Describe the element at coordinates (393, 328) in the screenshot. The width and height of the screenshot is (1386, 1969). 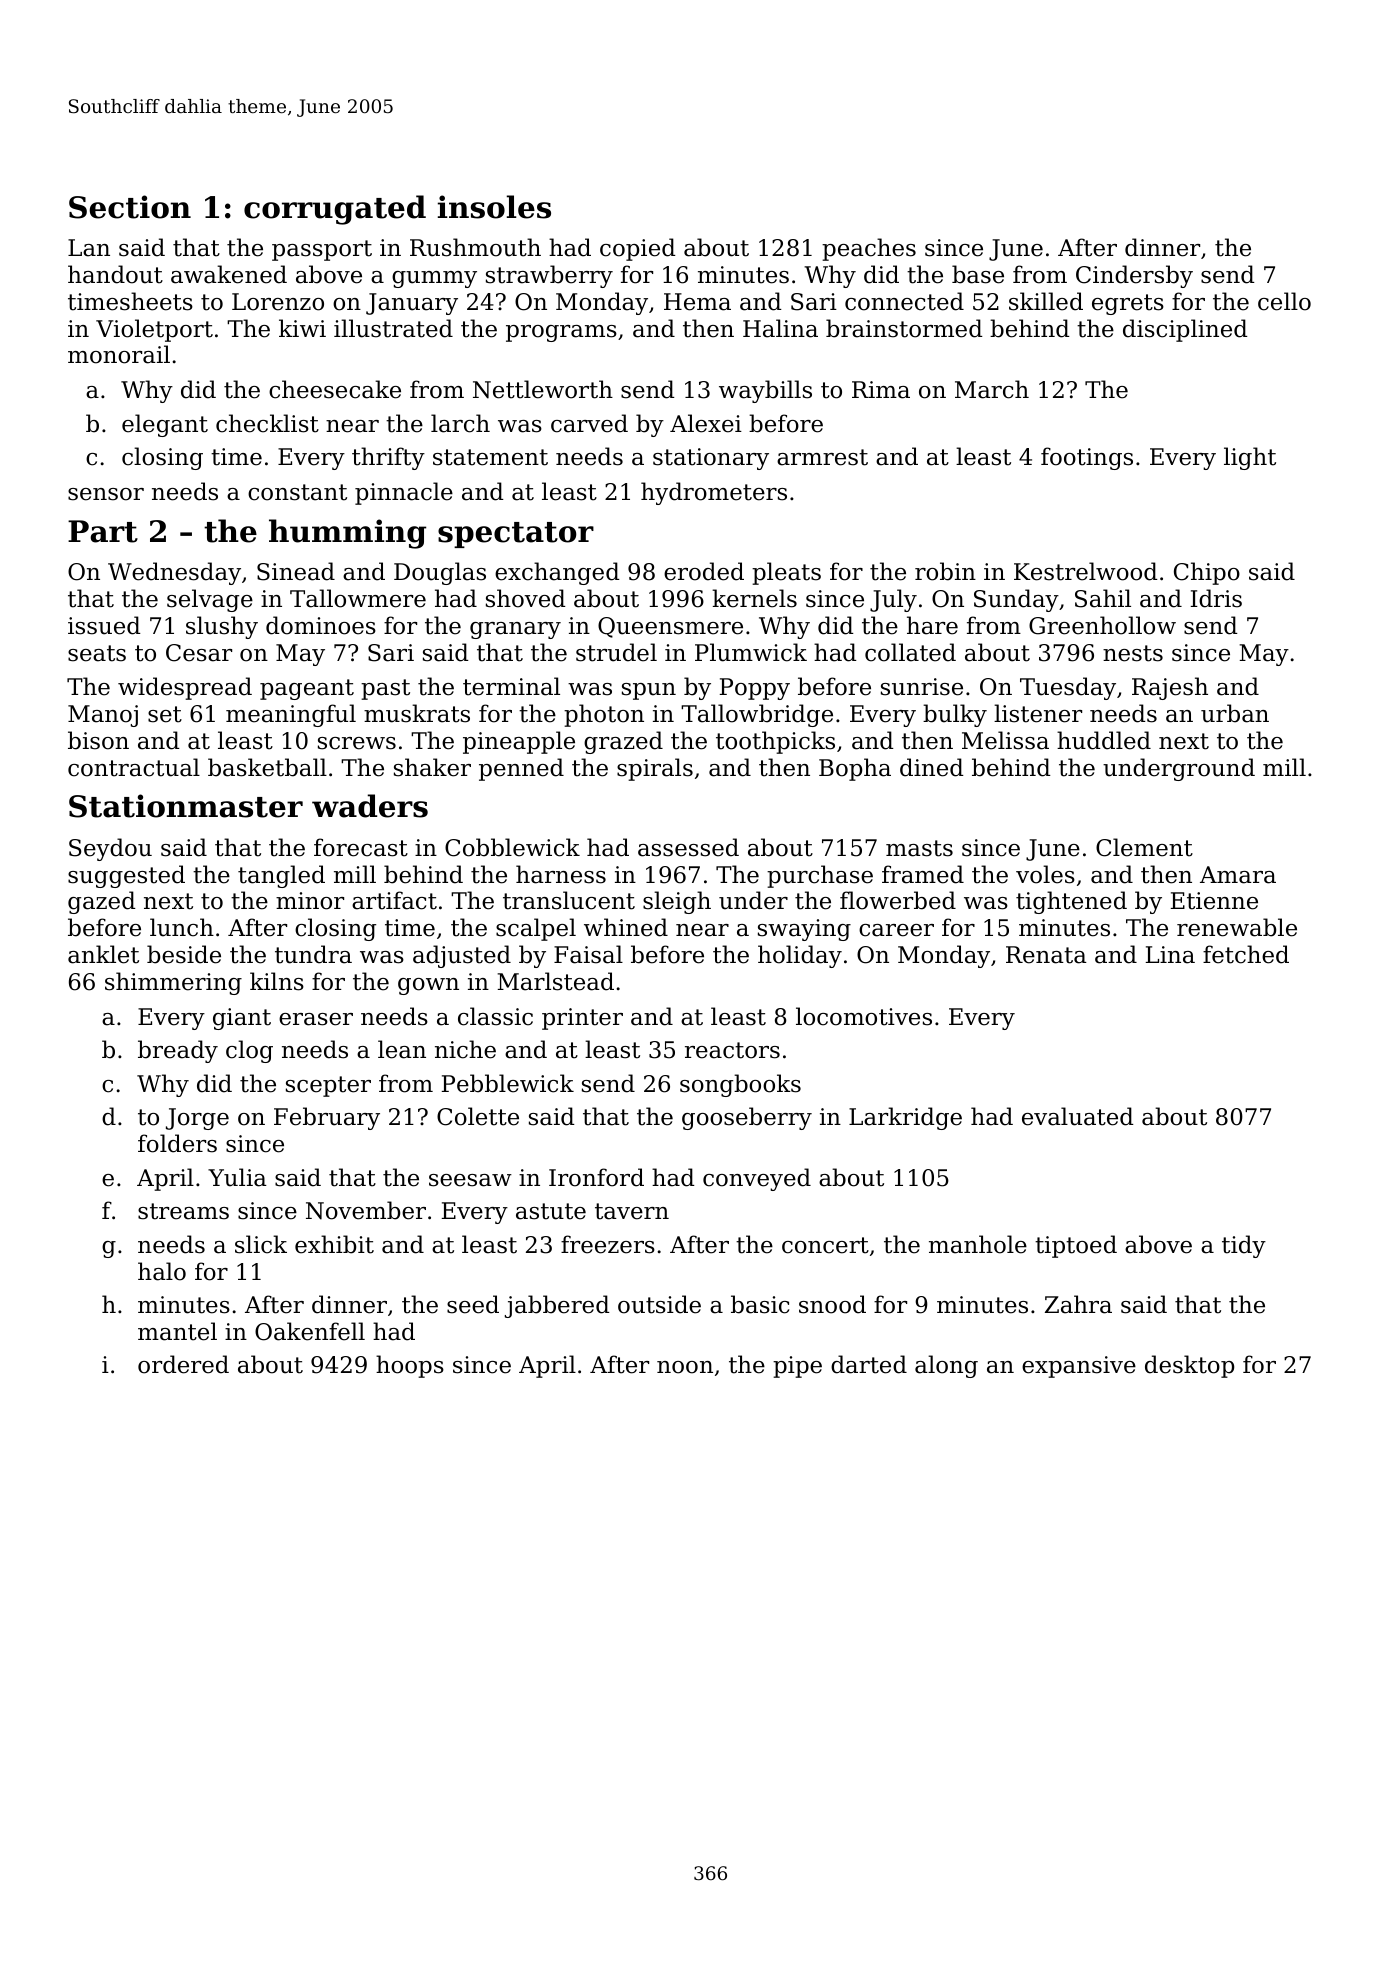
I see `illustrated` at that location.
